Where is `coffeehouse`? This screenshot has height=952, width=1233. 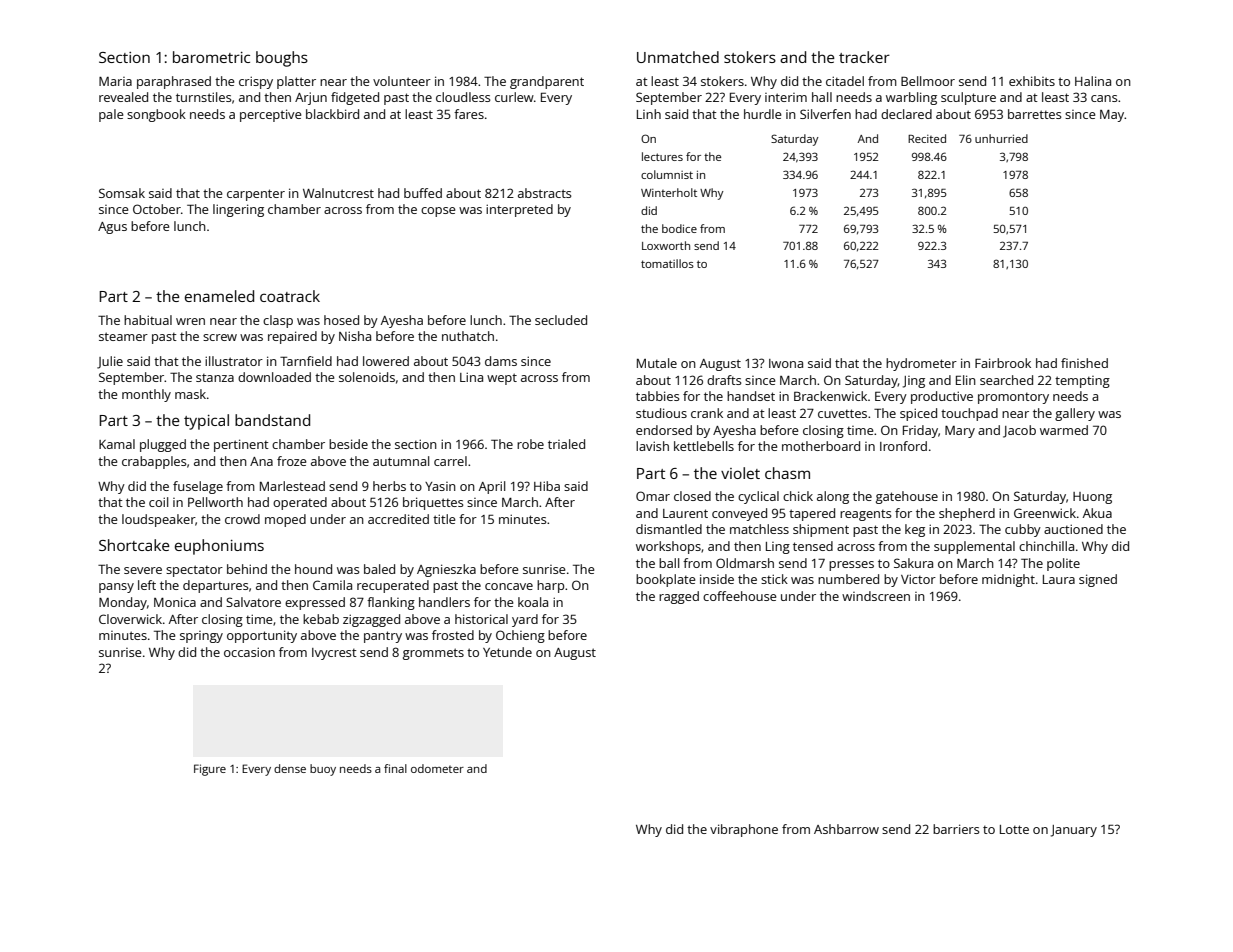 coffeehouse is located at coordinates (740, 596).
